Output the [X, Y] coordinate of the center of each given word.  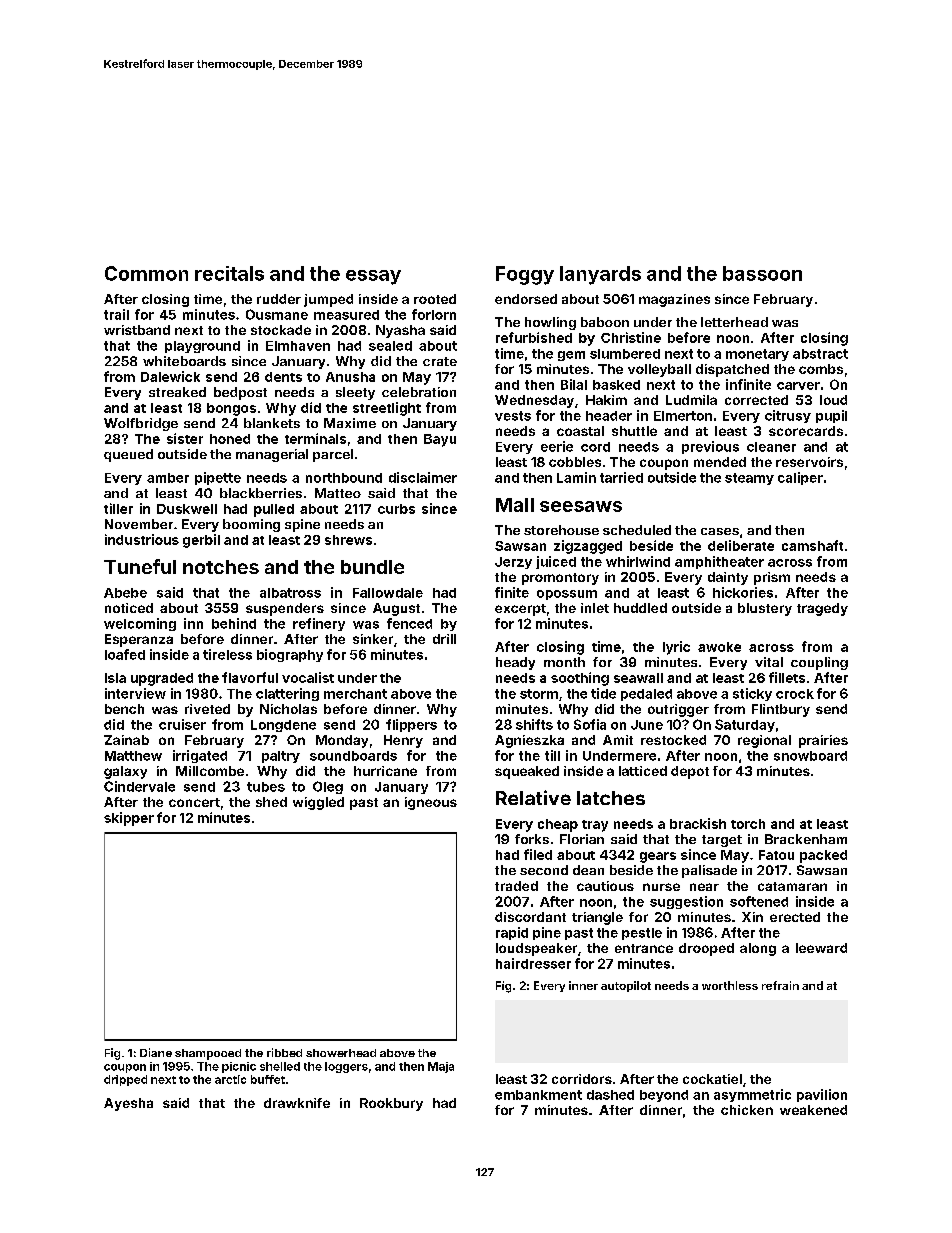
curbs [396, 509]
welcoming [140, 624]
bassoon [762, 273]
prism [772, 578]
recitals [229, 273]
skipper [129, 819]
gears [658, 857]
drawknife [297, 1103]
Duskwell [187, 509]
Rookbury [391, 1104]
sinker [373, 639]
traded [516, 886]
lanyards [600, 275]
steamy [749, 479]
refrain [780, 985]
